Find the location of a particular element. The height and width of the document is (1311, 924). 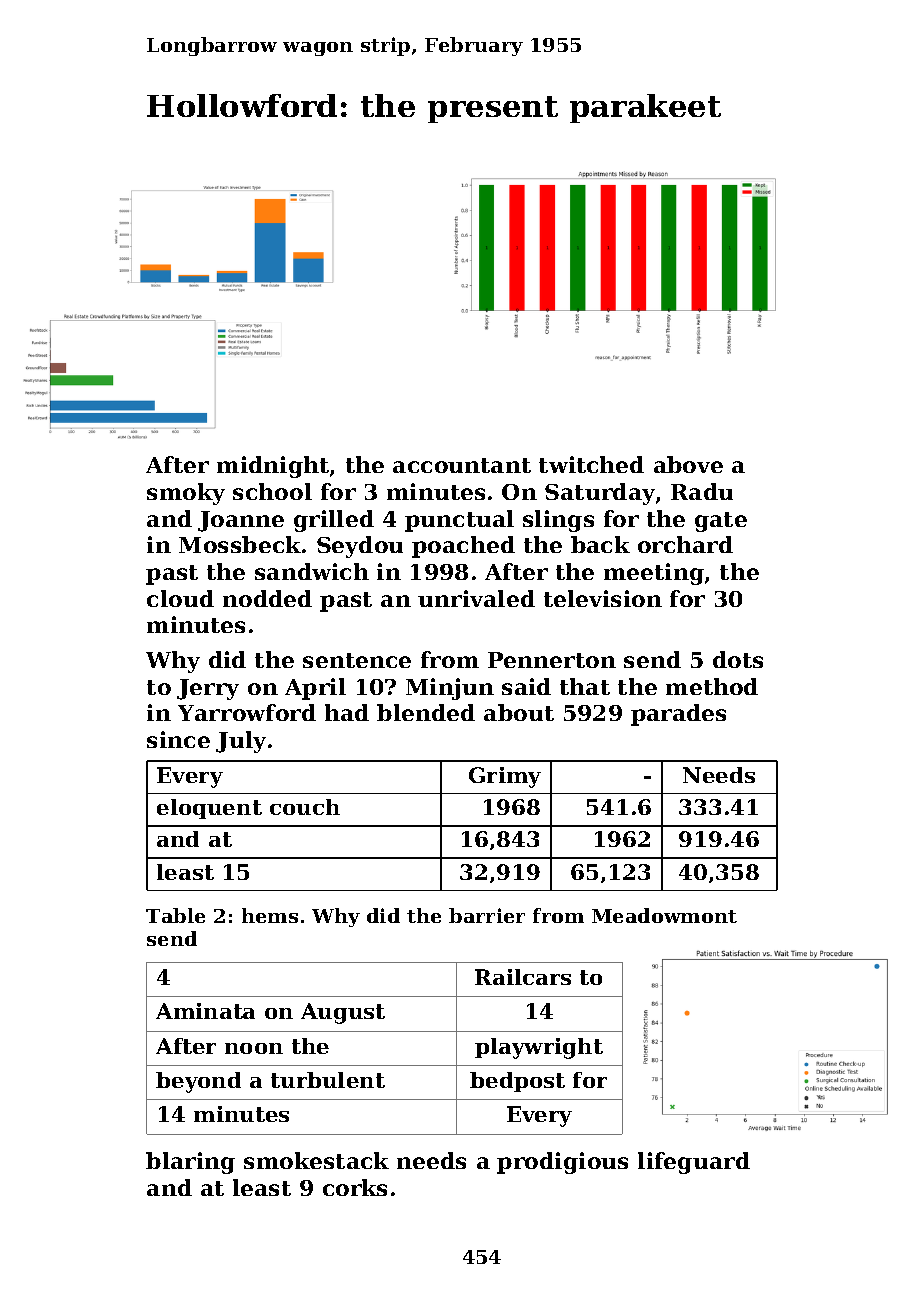

noon is located at coordinates (254, 1048).
